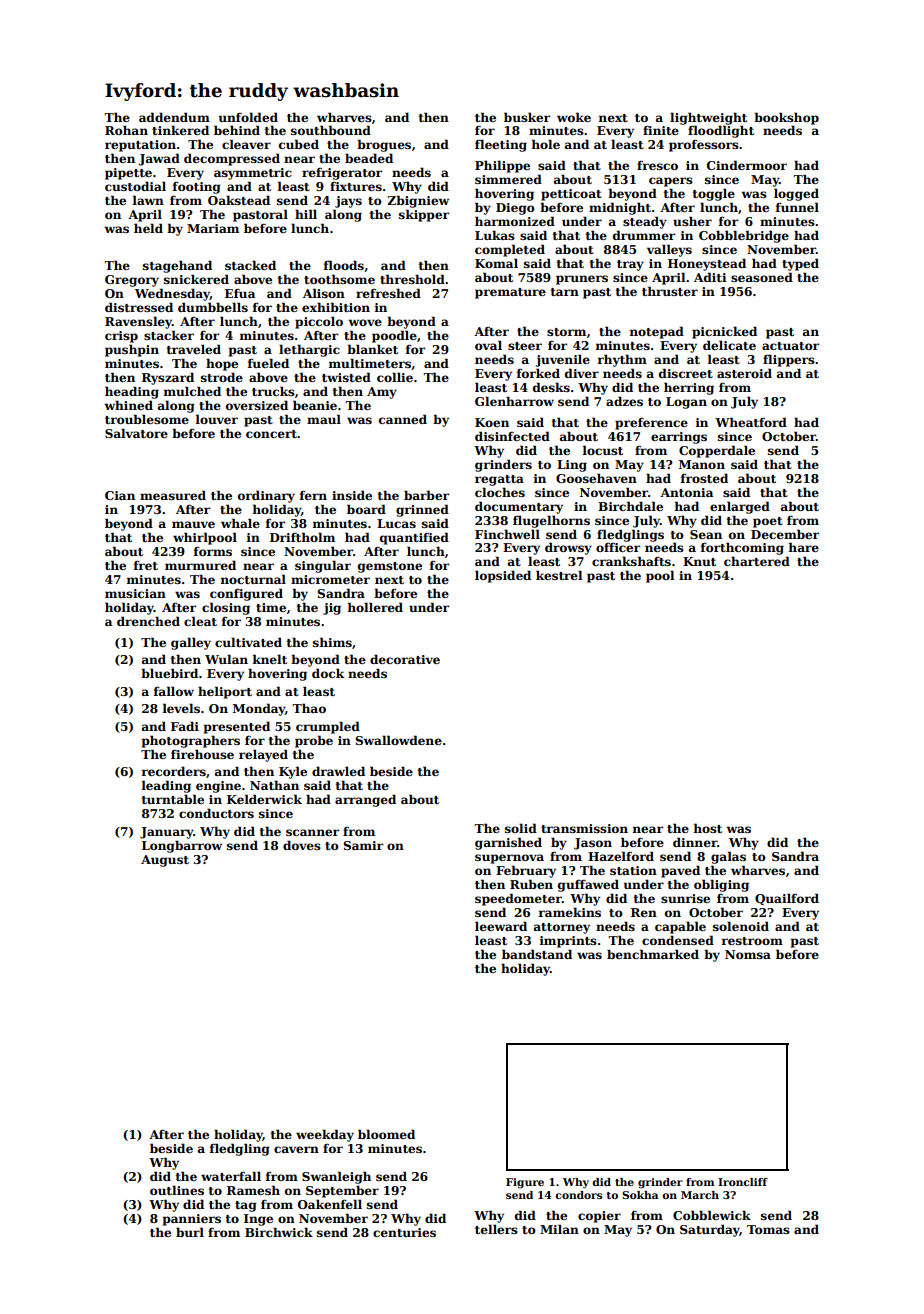 The height and width of the screenshot is (1314, 924). I want to click on Ironcliff, so click(743, 1182).
